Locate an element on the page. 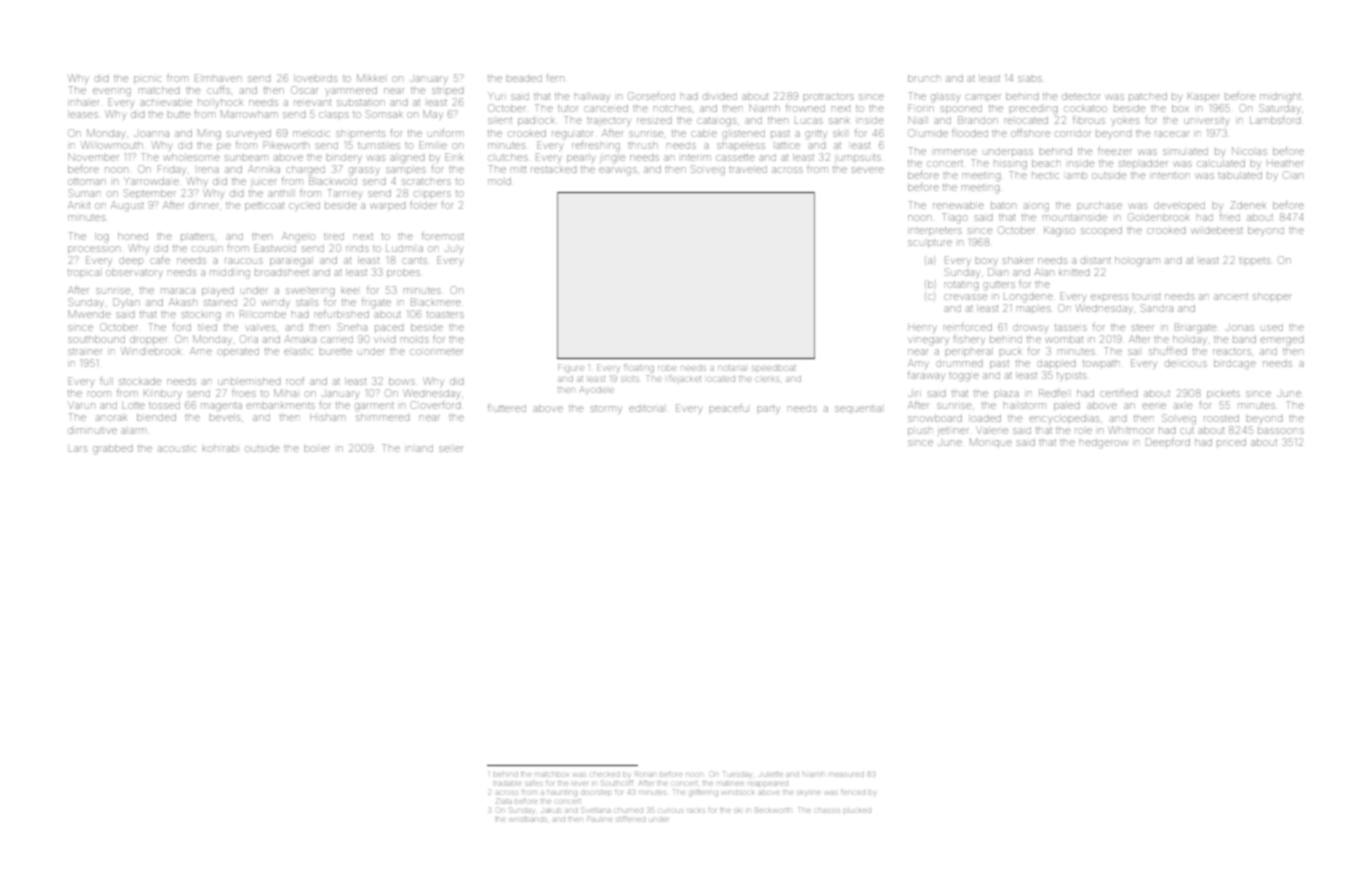  hedgerow is located at coordinates (1104, 443).
